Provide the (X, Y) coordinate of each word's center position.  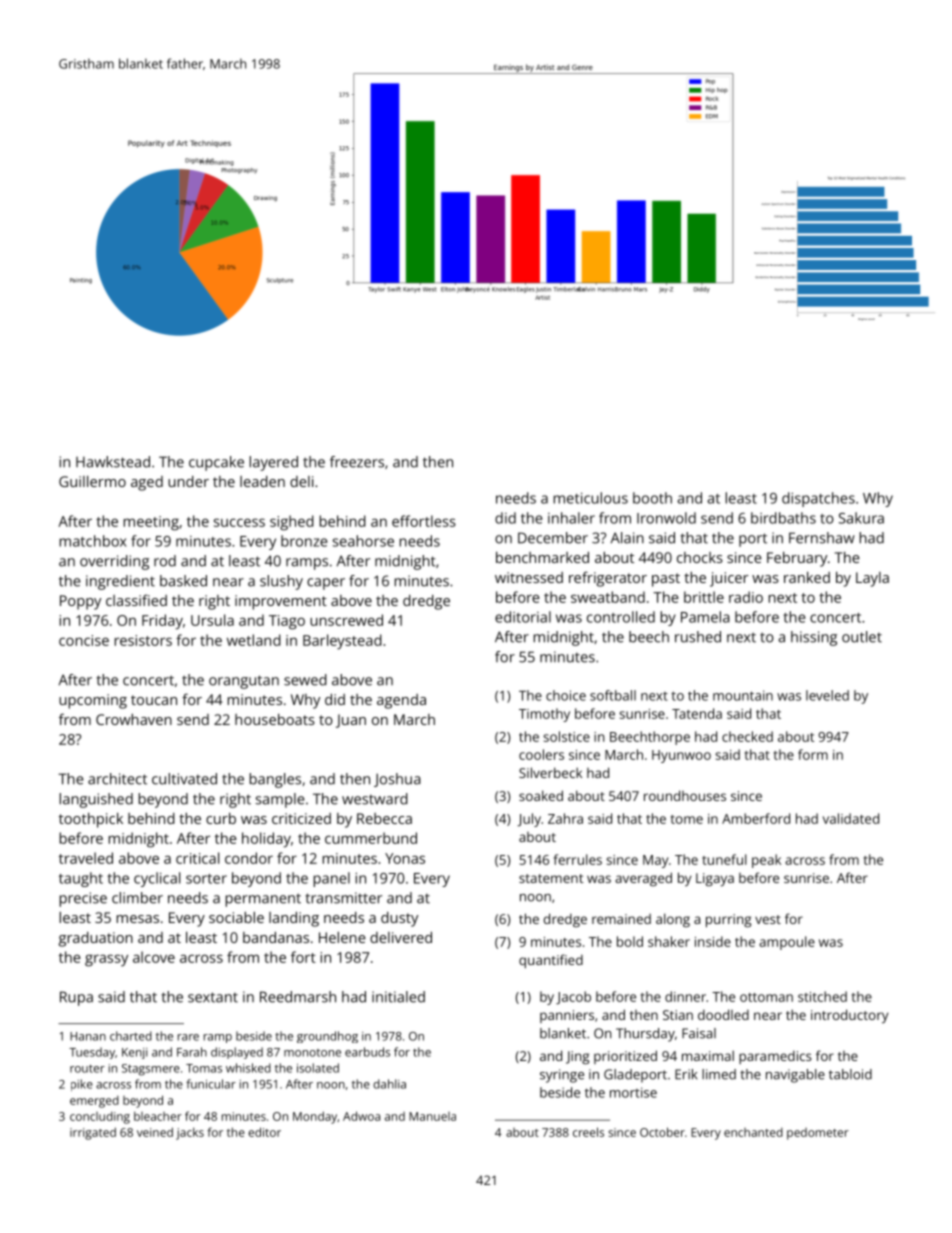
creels (588, 1132)
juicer (729, 579)
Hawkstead (113, 462)
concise (84, 640)
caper (326, 584)
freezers (357, 462)
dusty (399, 919)
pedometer (818, 1134)
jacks (190, 1133)
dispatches (818, 499)
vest (768, 919)
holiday (266, 840)
